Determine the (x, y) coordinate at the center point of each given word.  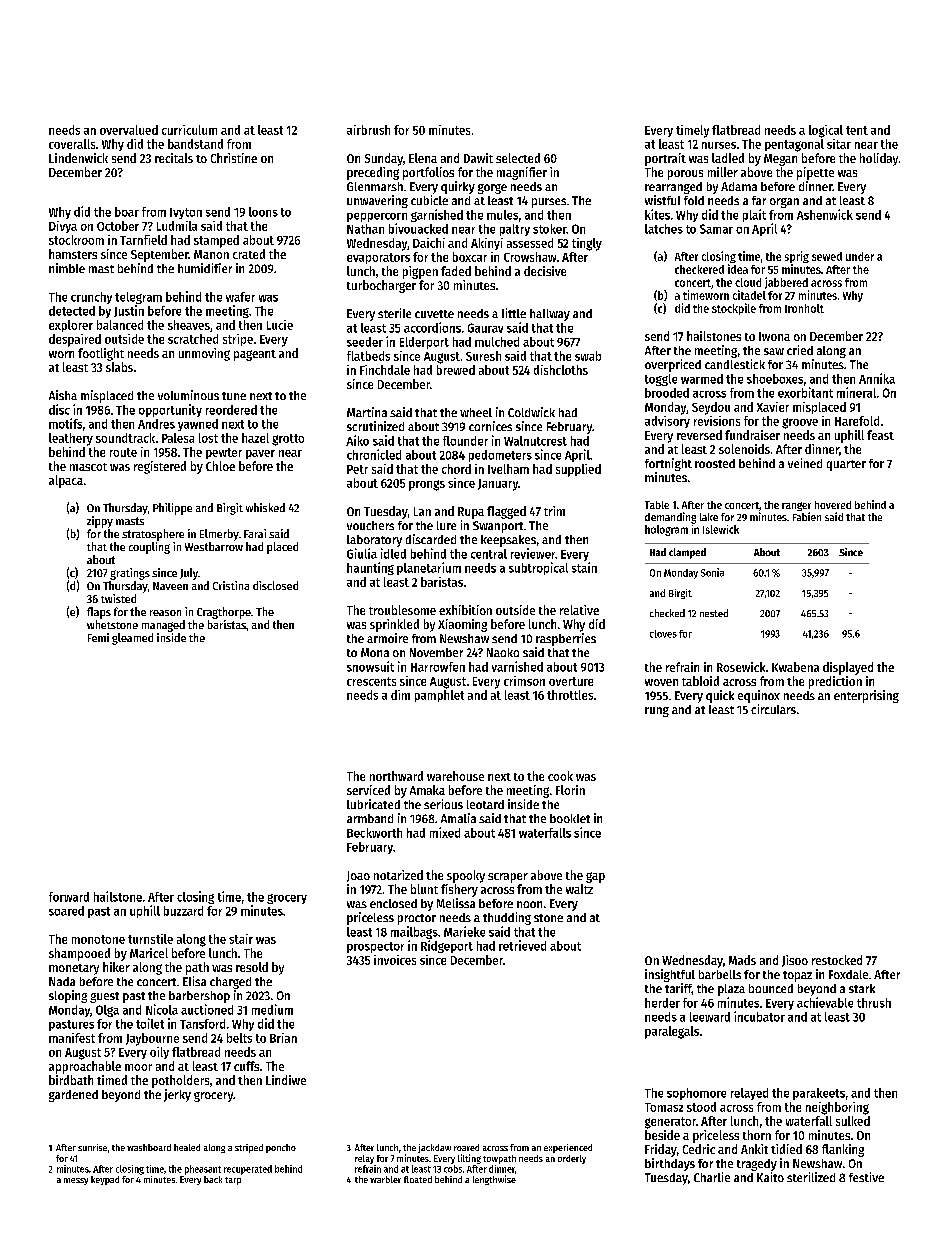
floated (418, 1179)
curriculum (189, 130)
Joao (358, 876)
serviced (368, 790)
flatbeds (368, 356)
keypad (105, 1180)
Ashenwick (825, 214)
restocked (837, 960)
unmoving (204, 354)
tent (857, 130)
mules (502, 215)
